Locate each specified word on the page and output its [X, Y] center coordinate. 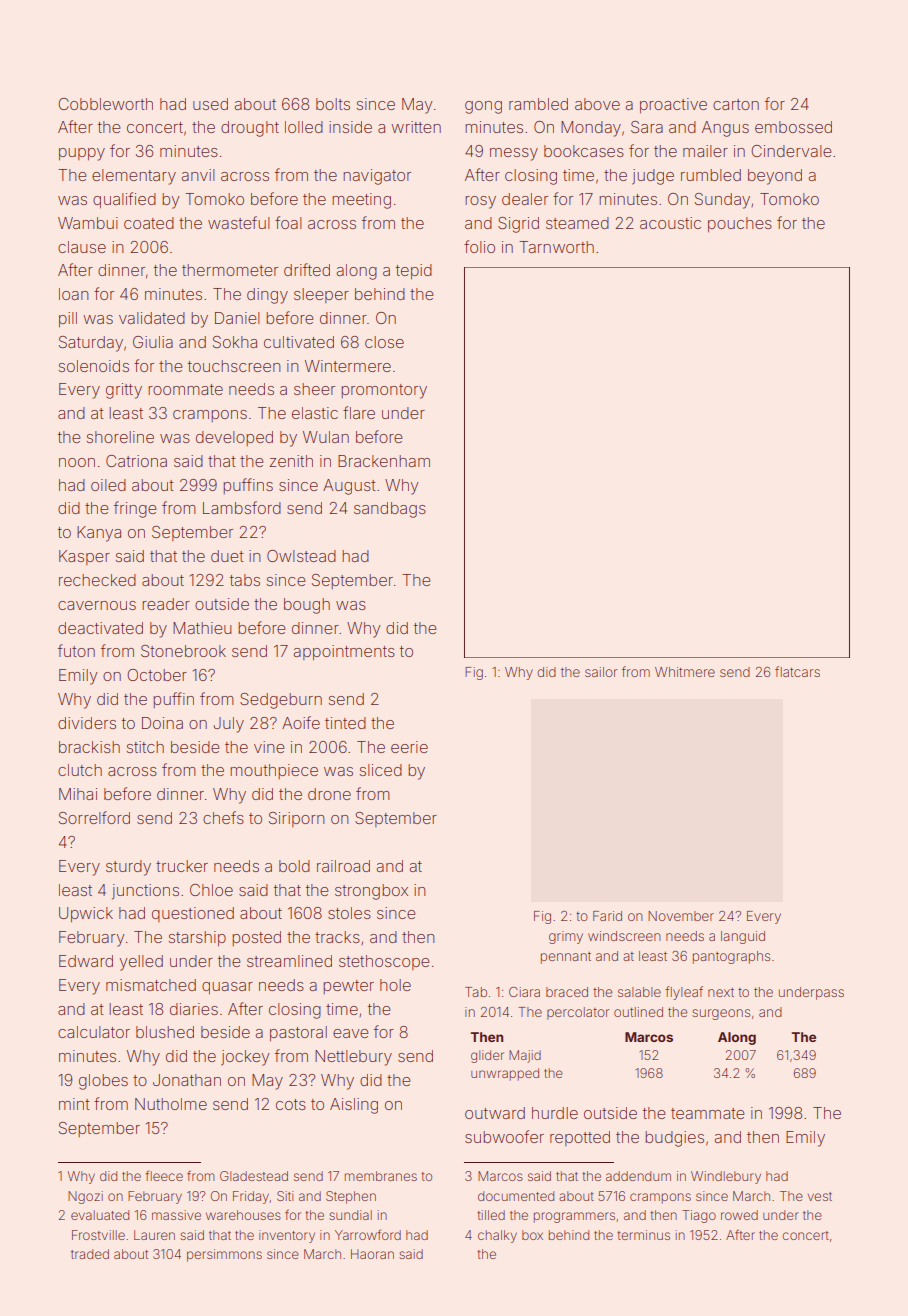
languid [743, 937]
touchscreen [234, 366]
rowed [739, 1215]
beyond [775, 177]
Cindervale [791, 151]
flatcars [797, 671]
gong [483, 107]
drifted [307, 269]
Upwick [86, 915]
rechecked [97, 580]
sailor [601, 672]
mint [74, 1104]
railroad [343, 866]
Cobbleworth [105, 104]
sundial [350, 1215]
